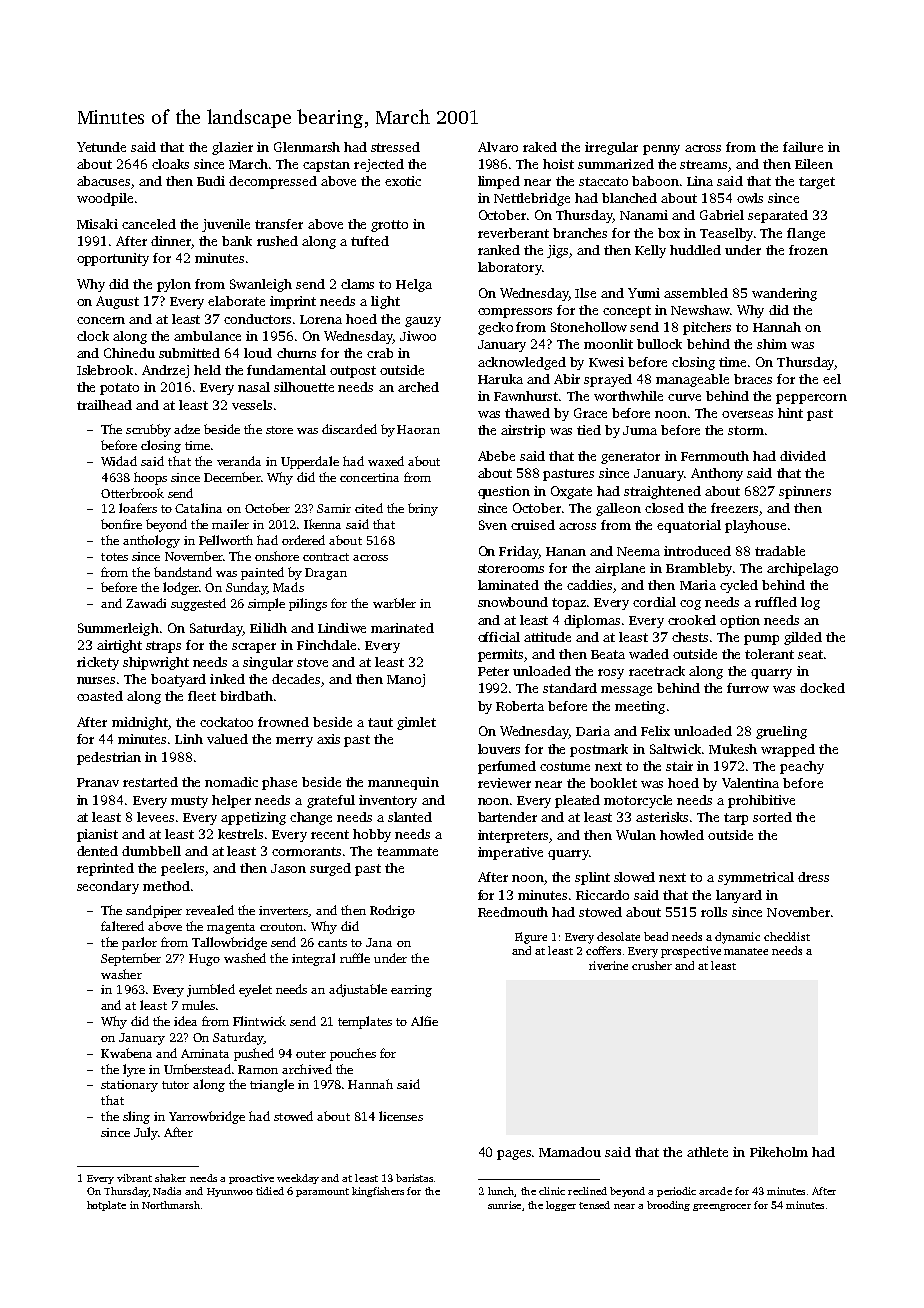 The image size is (924, 1308). Describe the element at coordinates (411, 991) in the page. I see `earring` at that location.
